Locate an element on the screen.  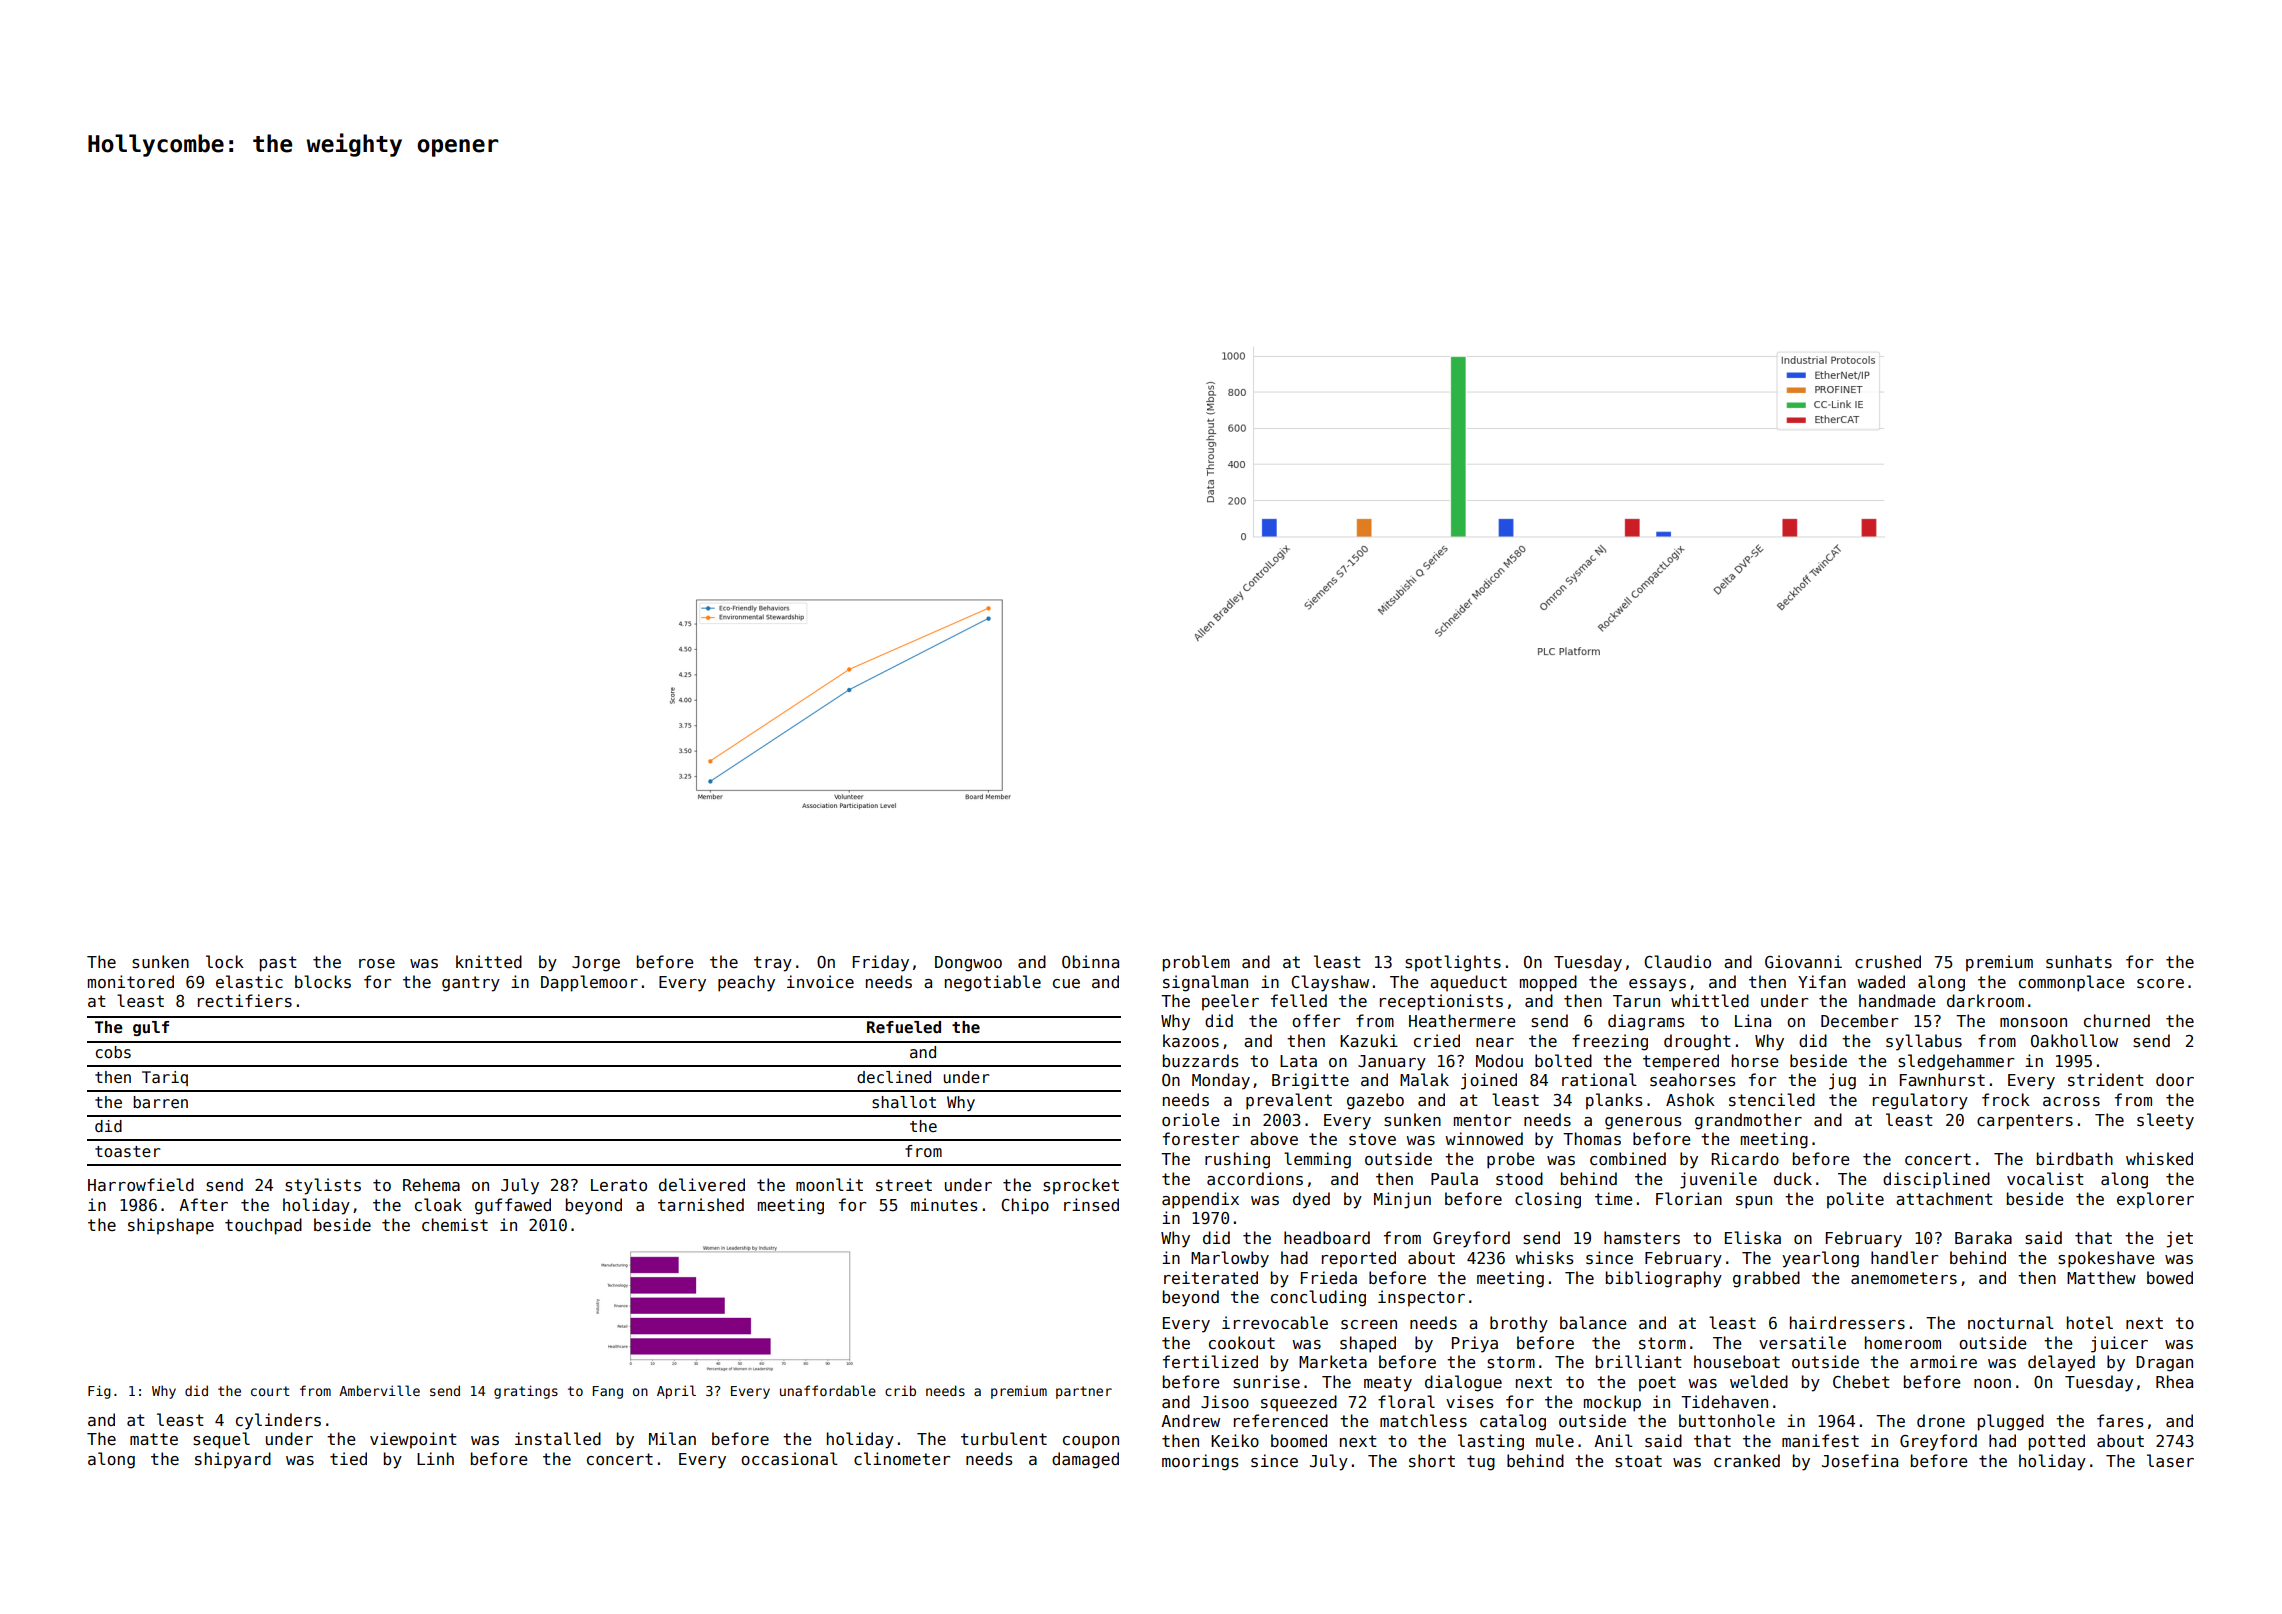
Oakhollow is located at coordinates (2074, 1041).
